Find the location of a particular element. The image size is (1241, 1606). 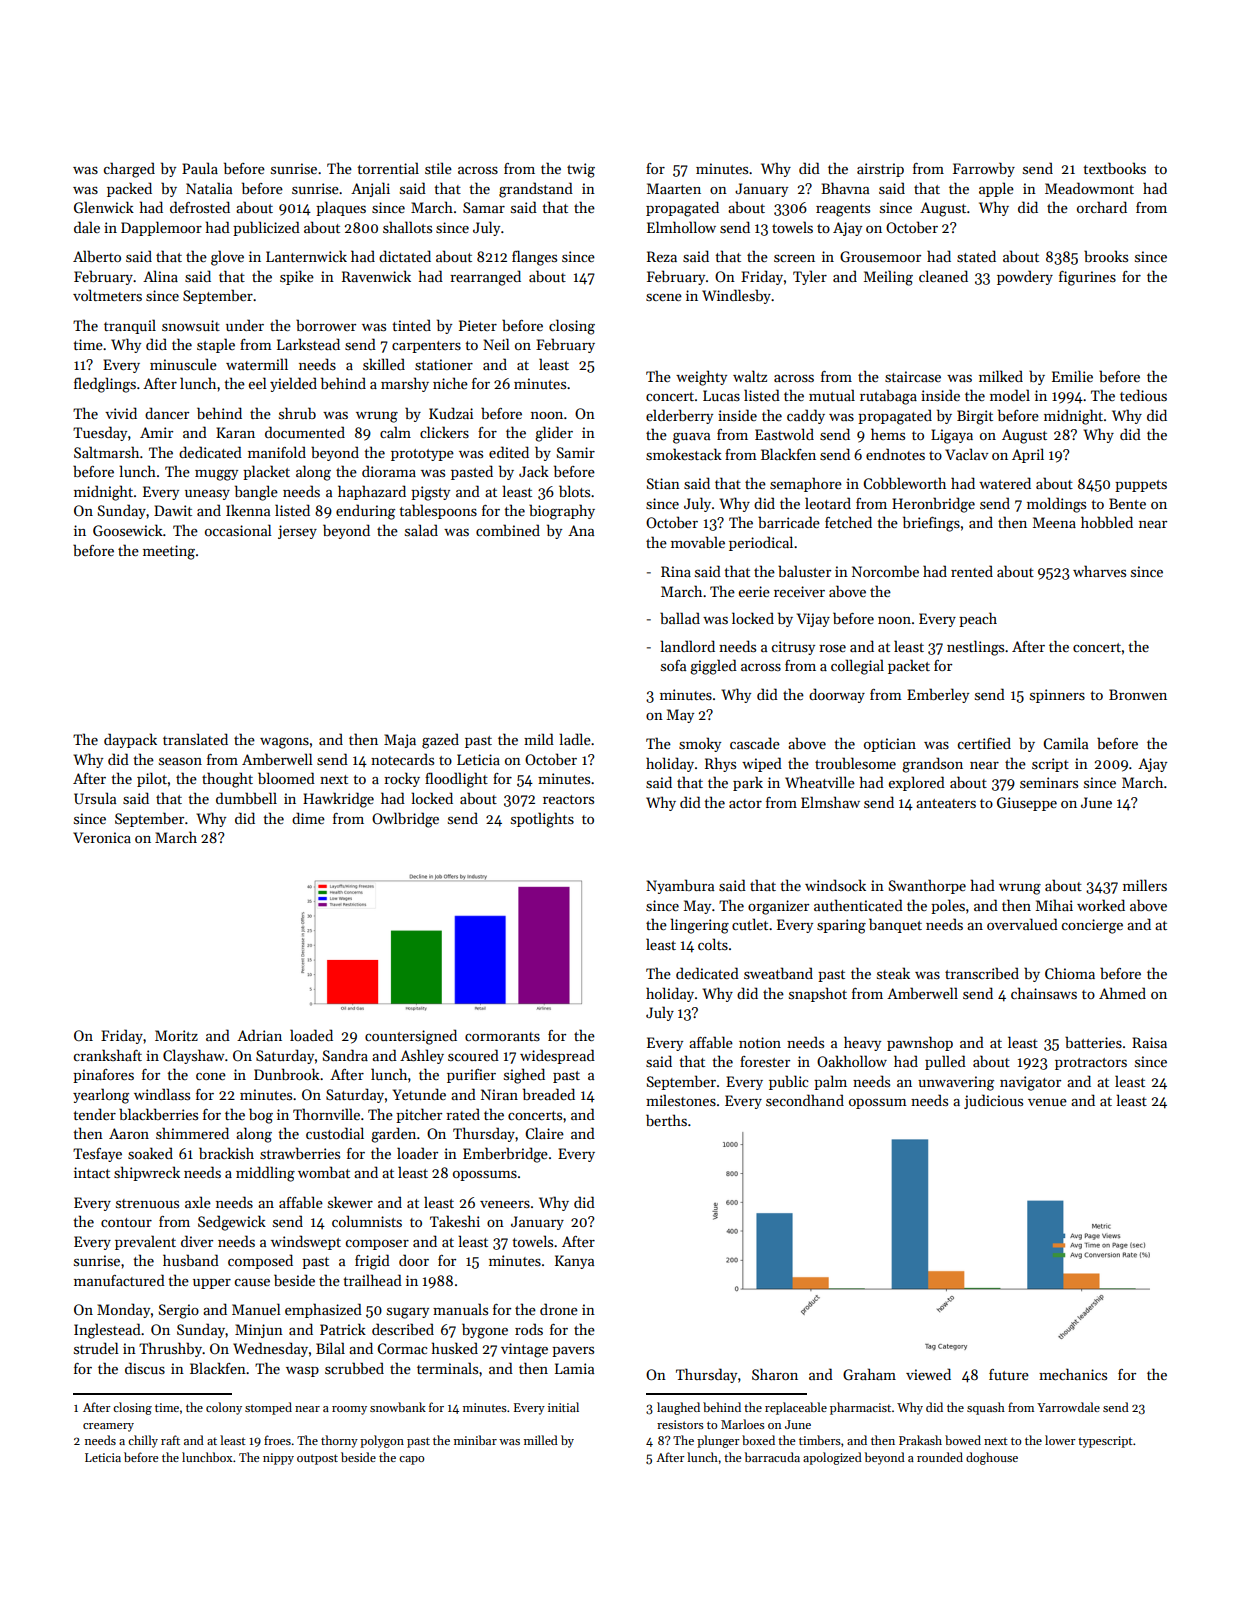

scene is located at coordinates (664, 297).
